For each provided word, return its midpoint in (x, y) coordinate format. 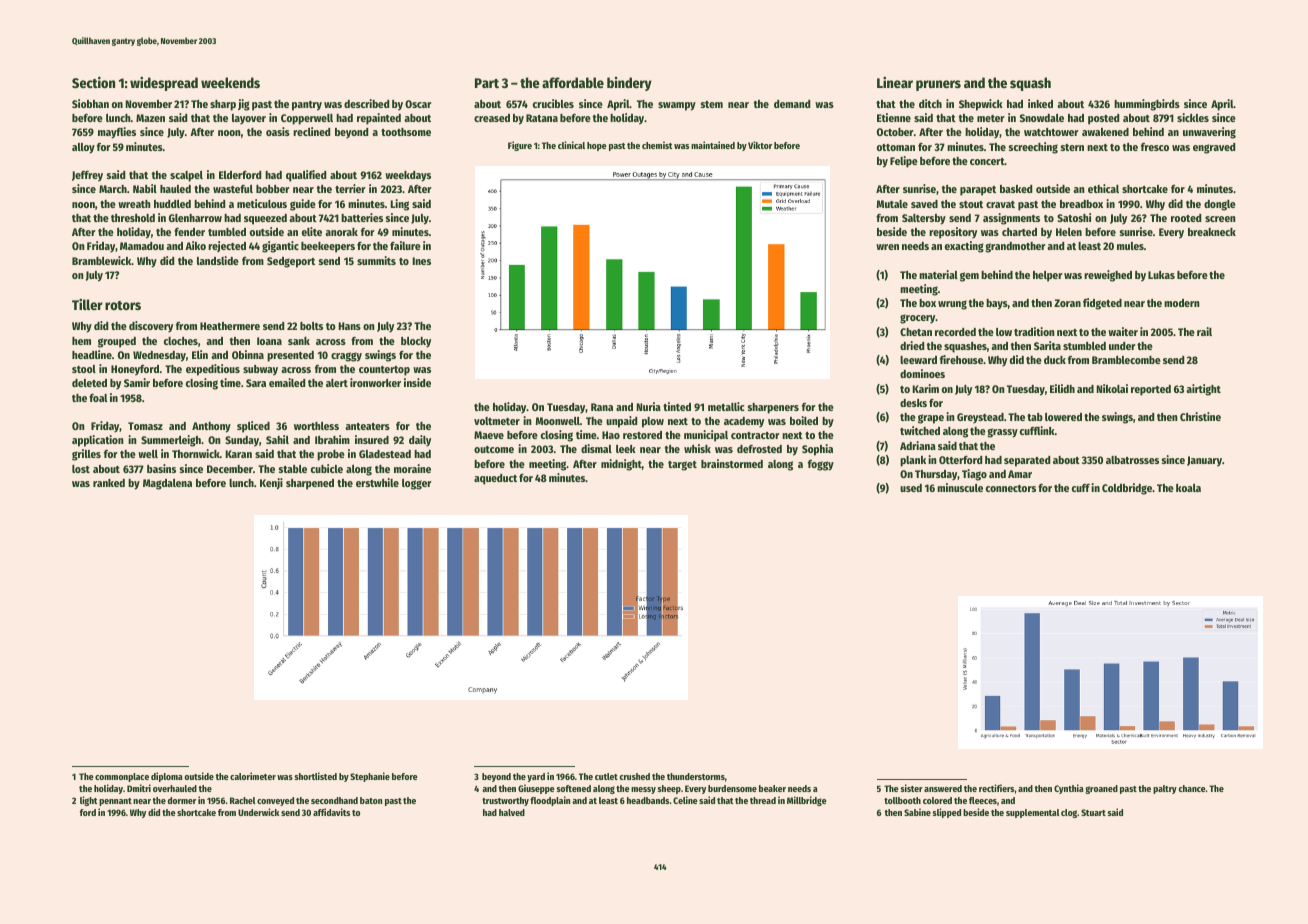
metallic (726, 406)
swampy (677, 106)
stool (84, 369)
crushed (634, 776)
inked (1040, 103)
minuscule (960, 487)
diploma (167, 777)
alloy (83, 148)
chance (1192, 788)
